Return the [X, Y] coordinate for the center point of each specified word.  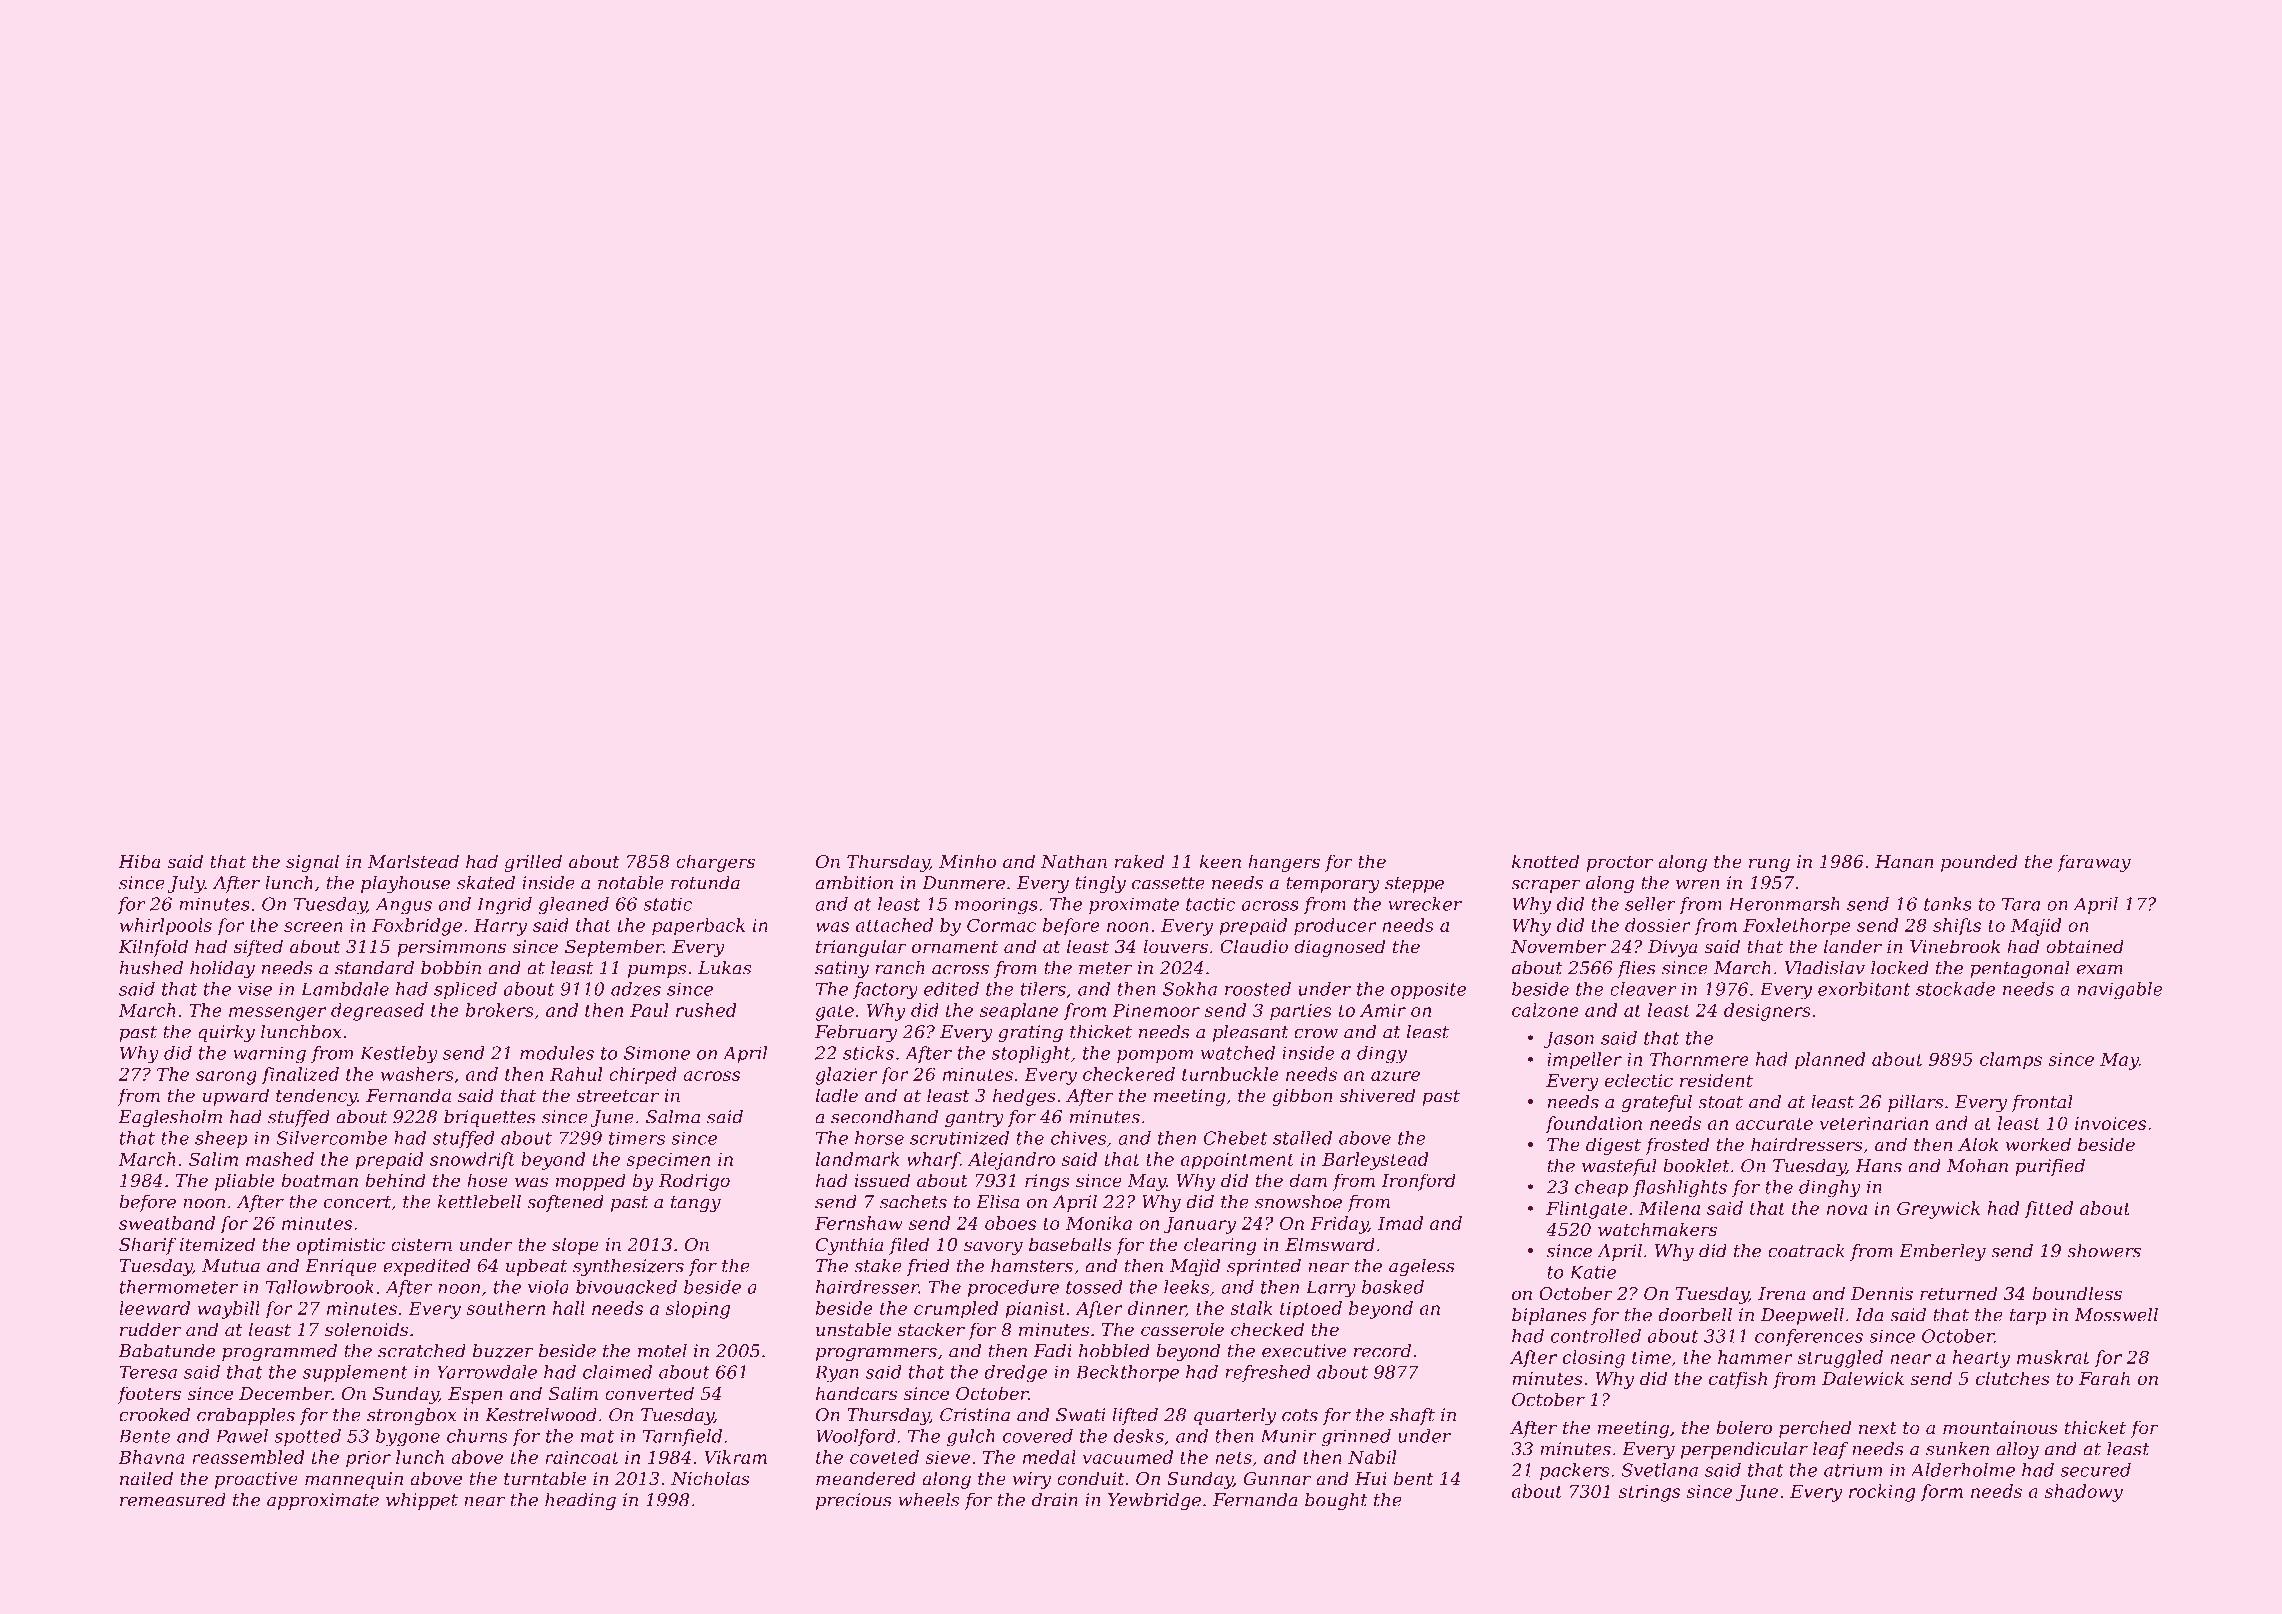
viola [548, 1287]
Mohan [1977, 1166]
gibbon [1302, 1097]
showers [2104, 1251]
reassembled [248, 1457]
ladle [837, 1095]
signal [312, 863]
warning [269, 1054]
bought [1336, 1501]
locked [1900, 968]
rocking [1882, 1493]
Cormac [1001, 925]
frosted [1677, 1146]
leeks [1186, 1287]
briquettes [490, 1118]
